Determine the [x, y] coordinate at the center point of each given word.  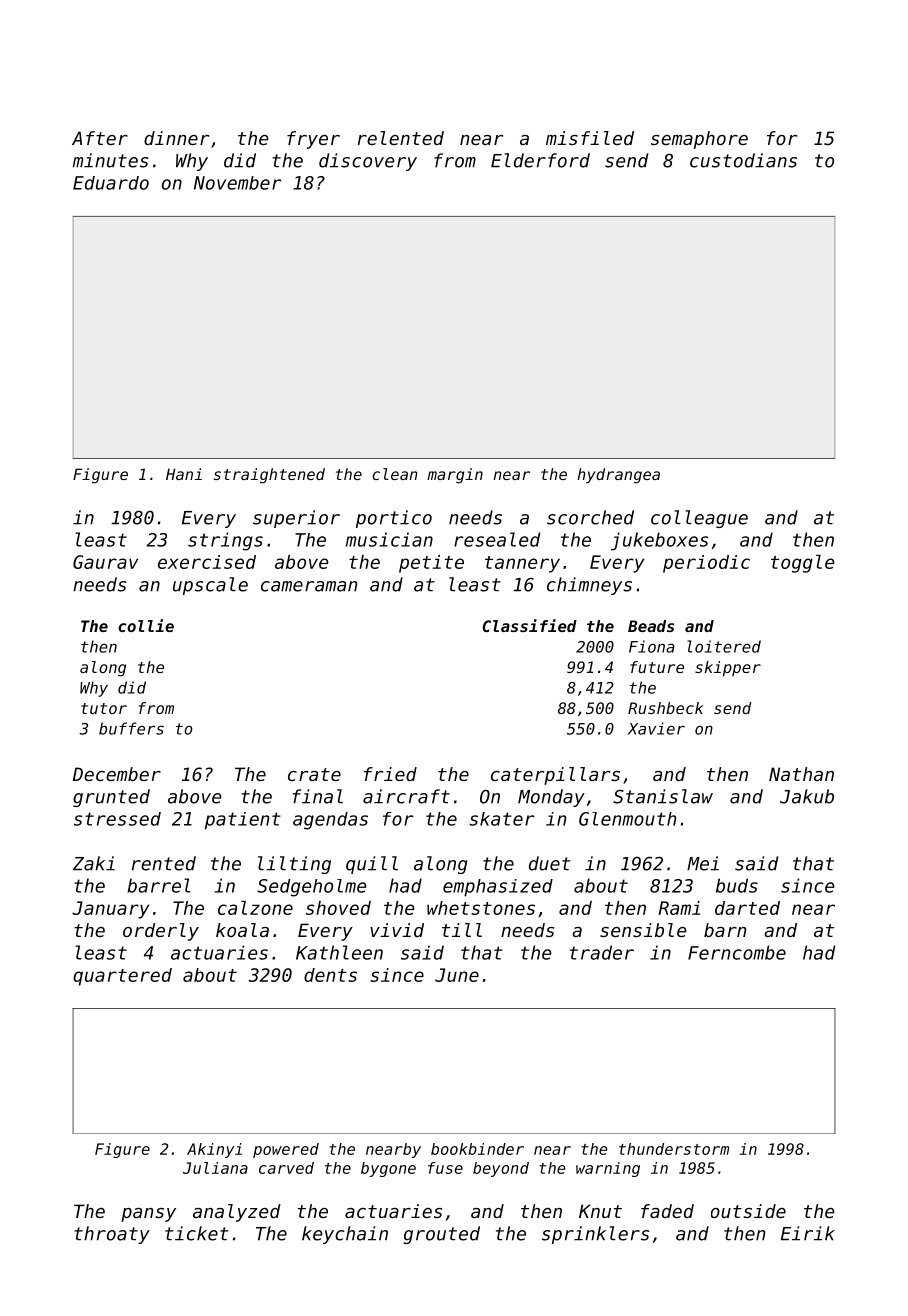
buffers [131, 728]
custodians [743, 160]
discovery [368, 162]
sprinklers [595, 1235]
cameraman [309, 586]
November [238, 183]
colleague [699, 519]
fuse [445, 1168]
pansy [148, 1215]
